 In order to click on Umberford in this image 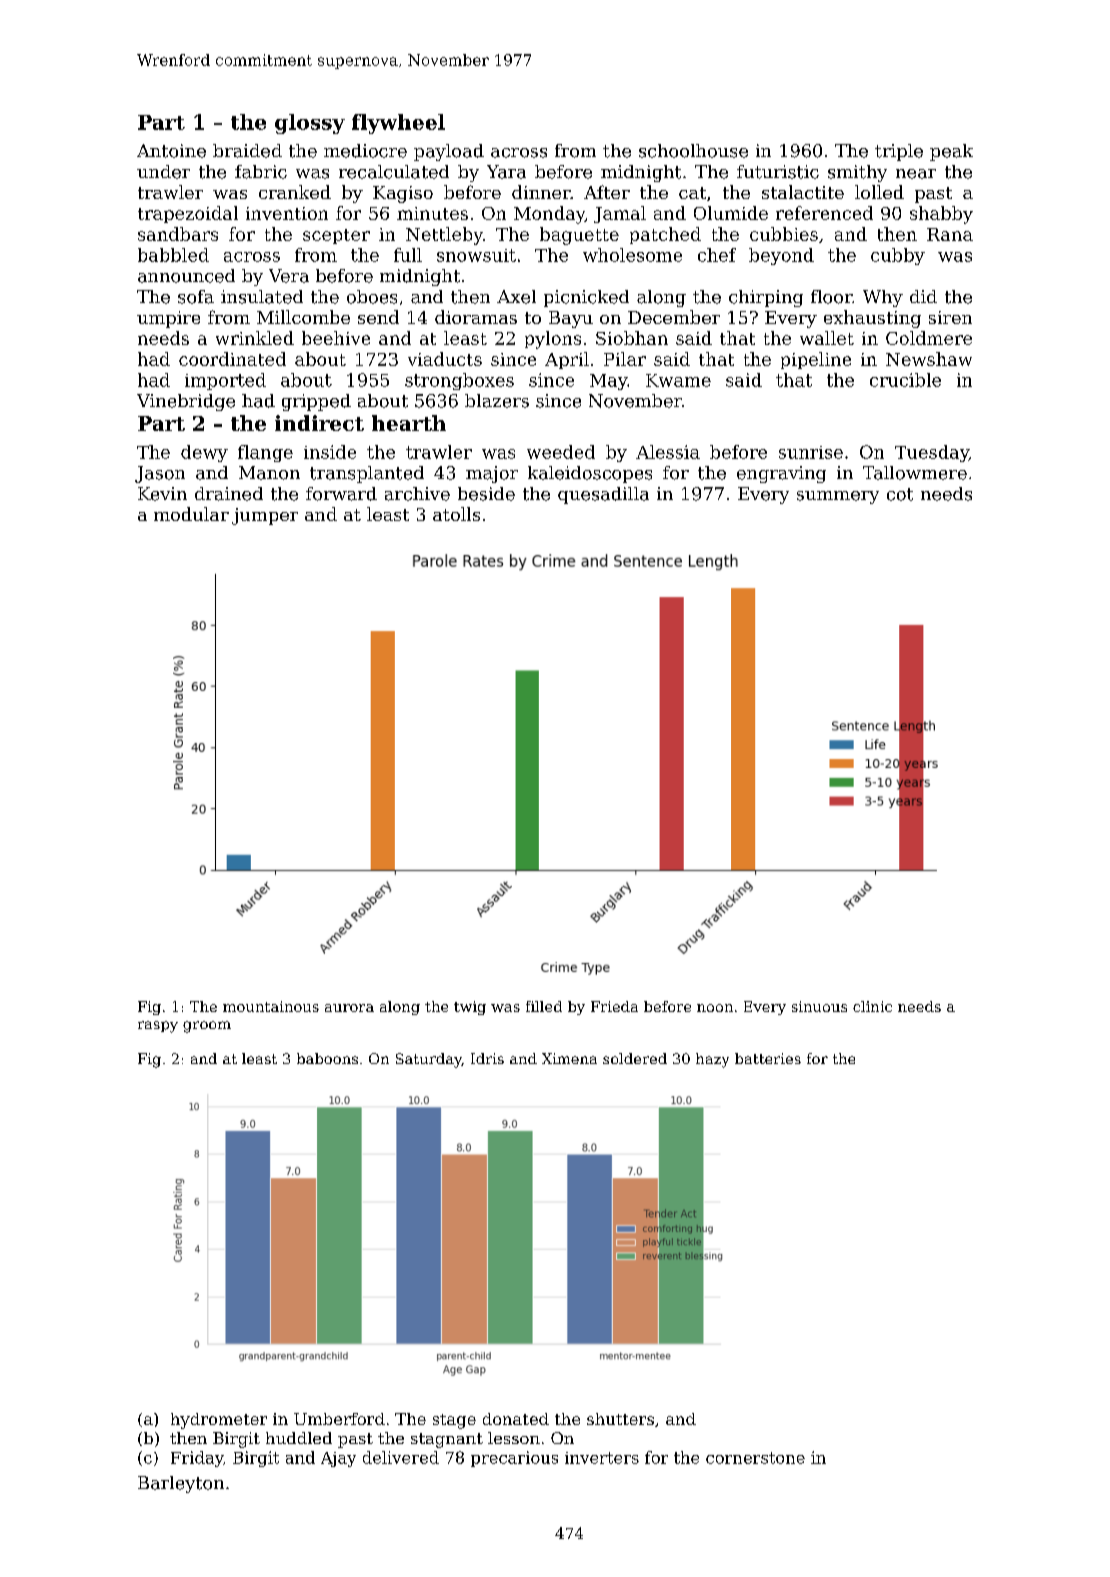, I will do `click(339, 1419)`.
